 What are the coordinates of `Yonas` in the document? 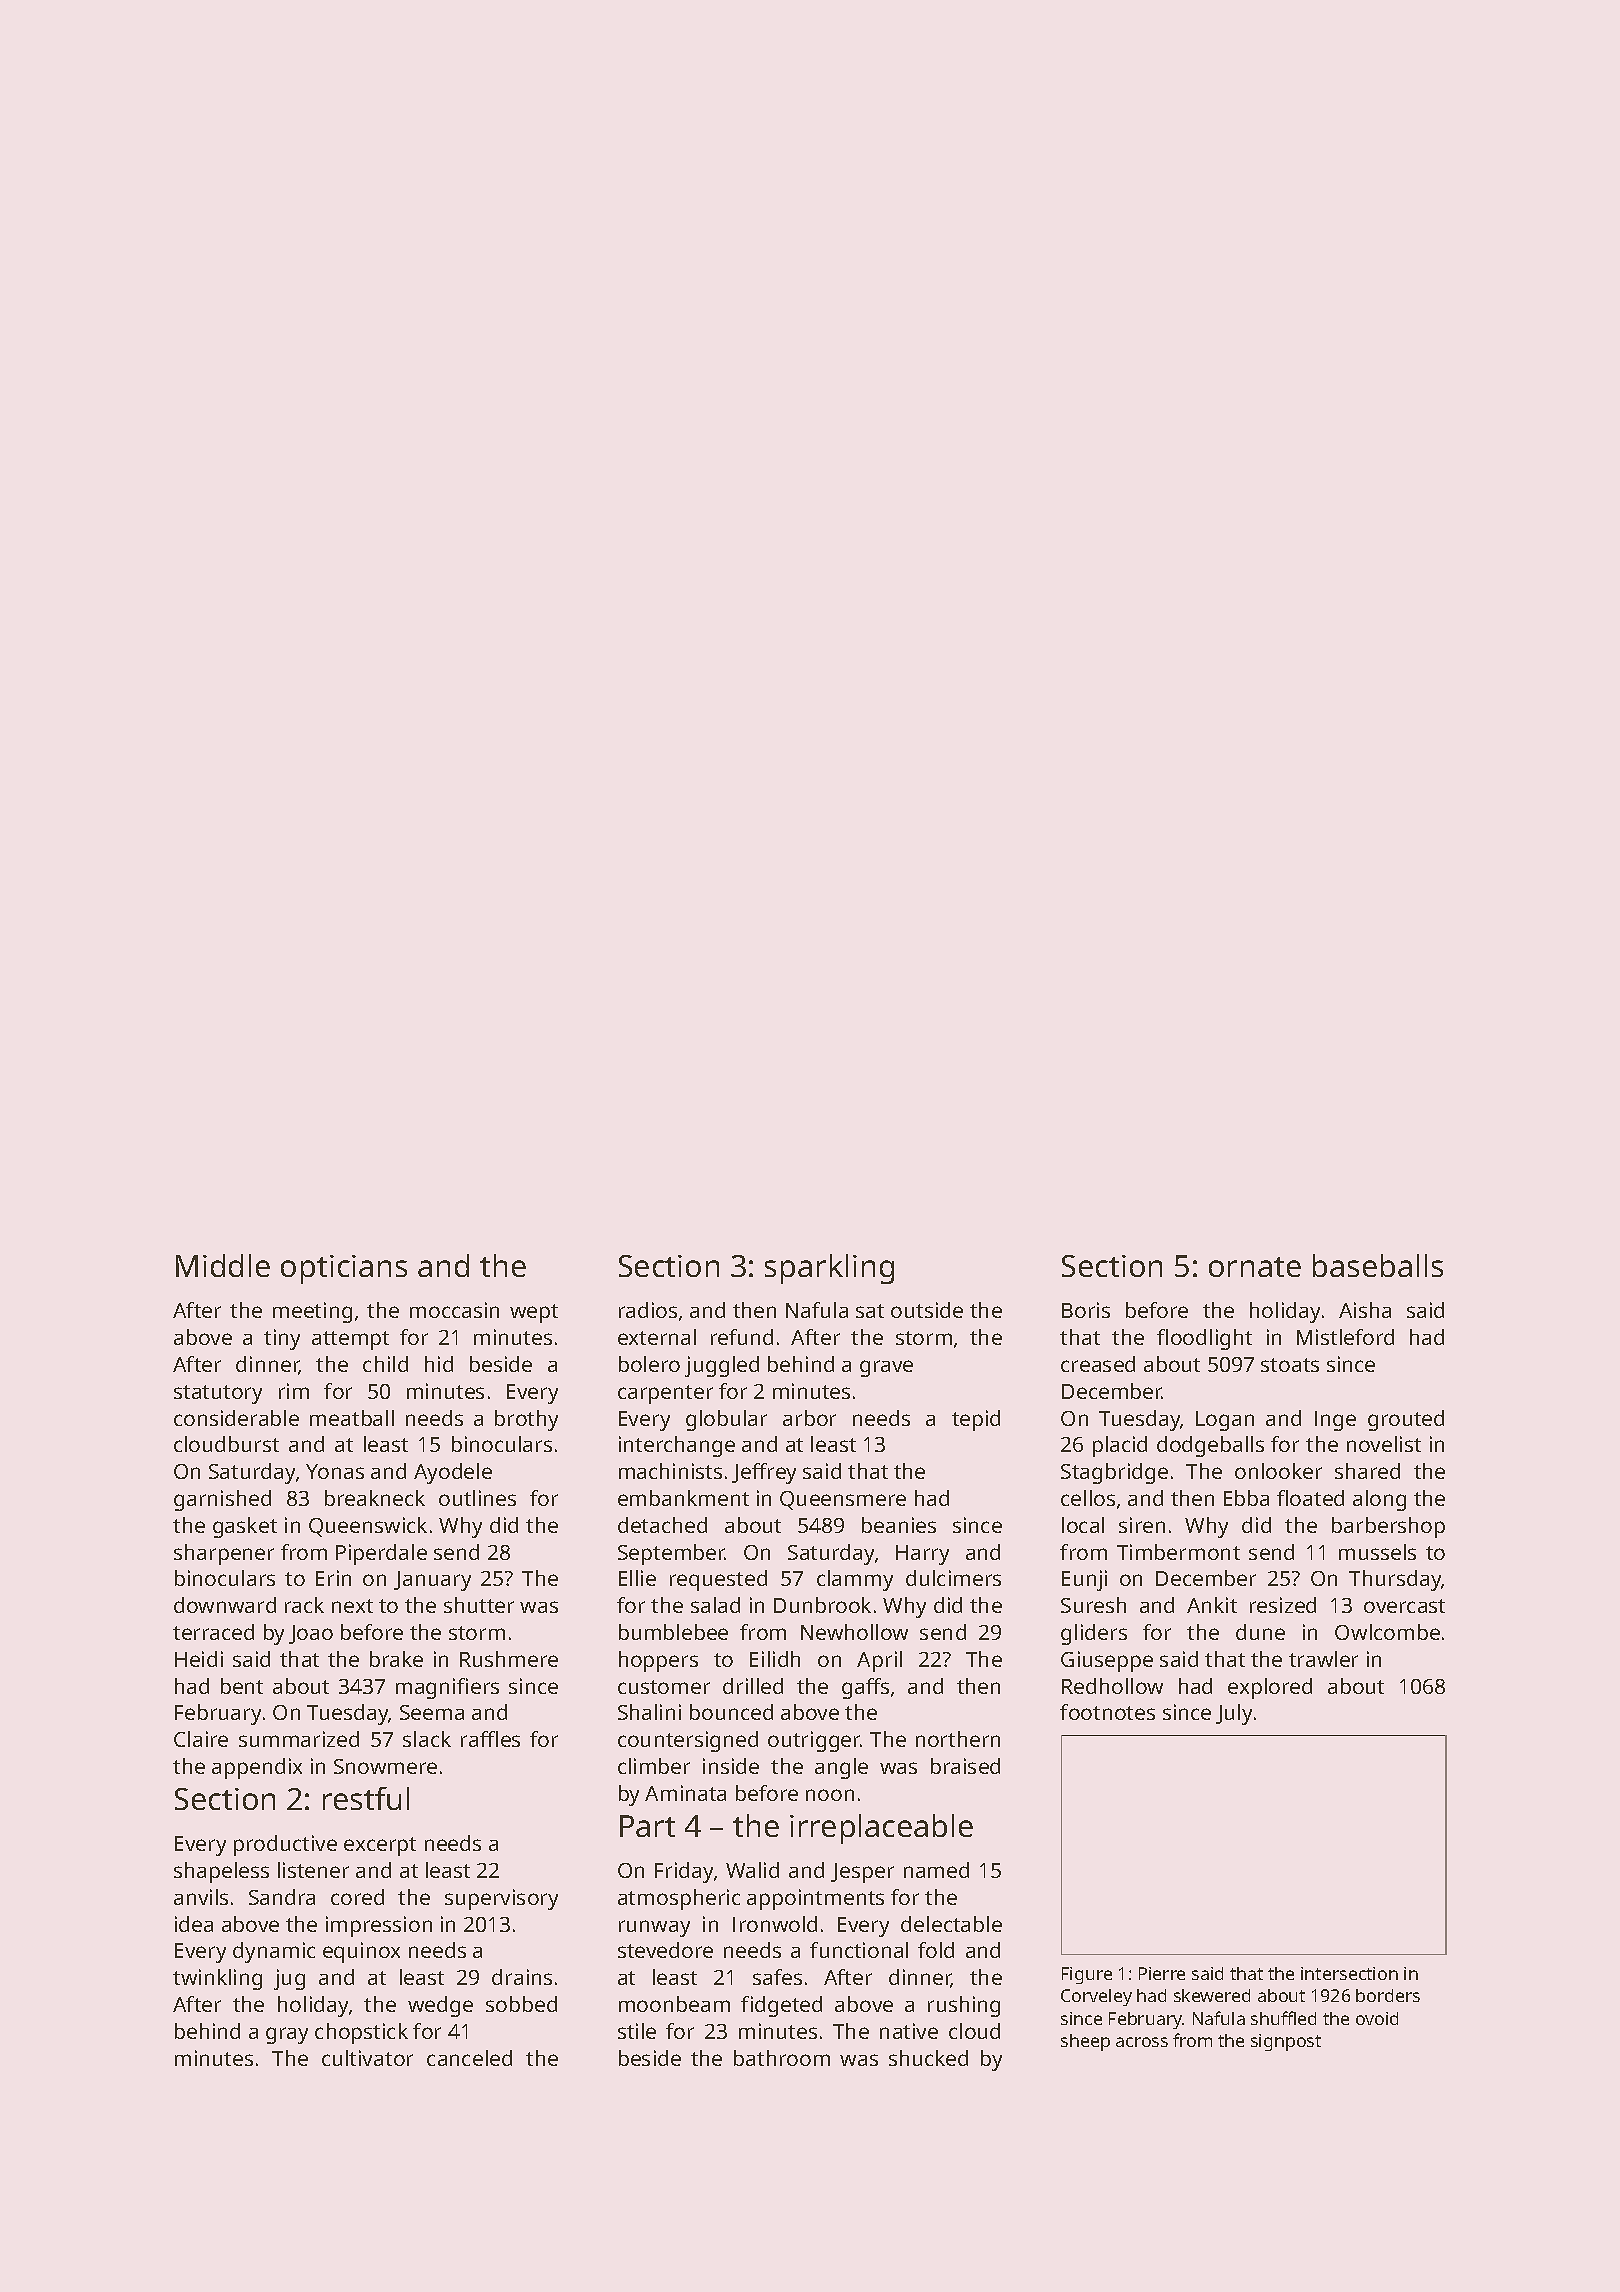 It's located at (335, 1471).
